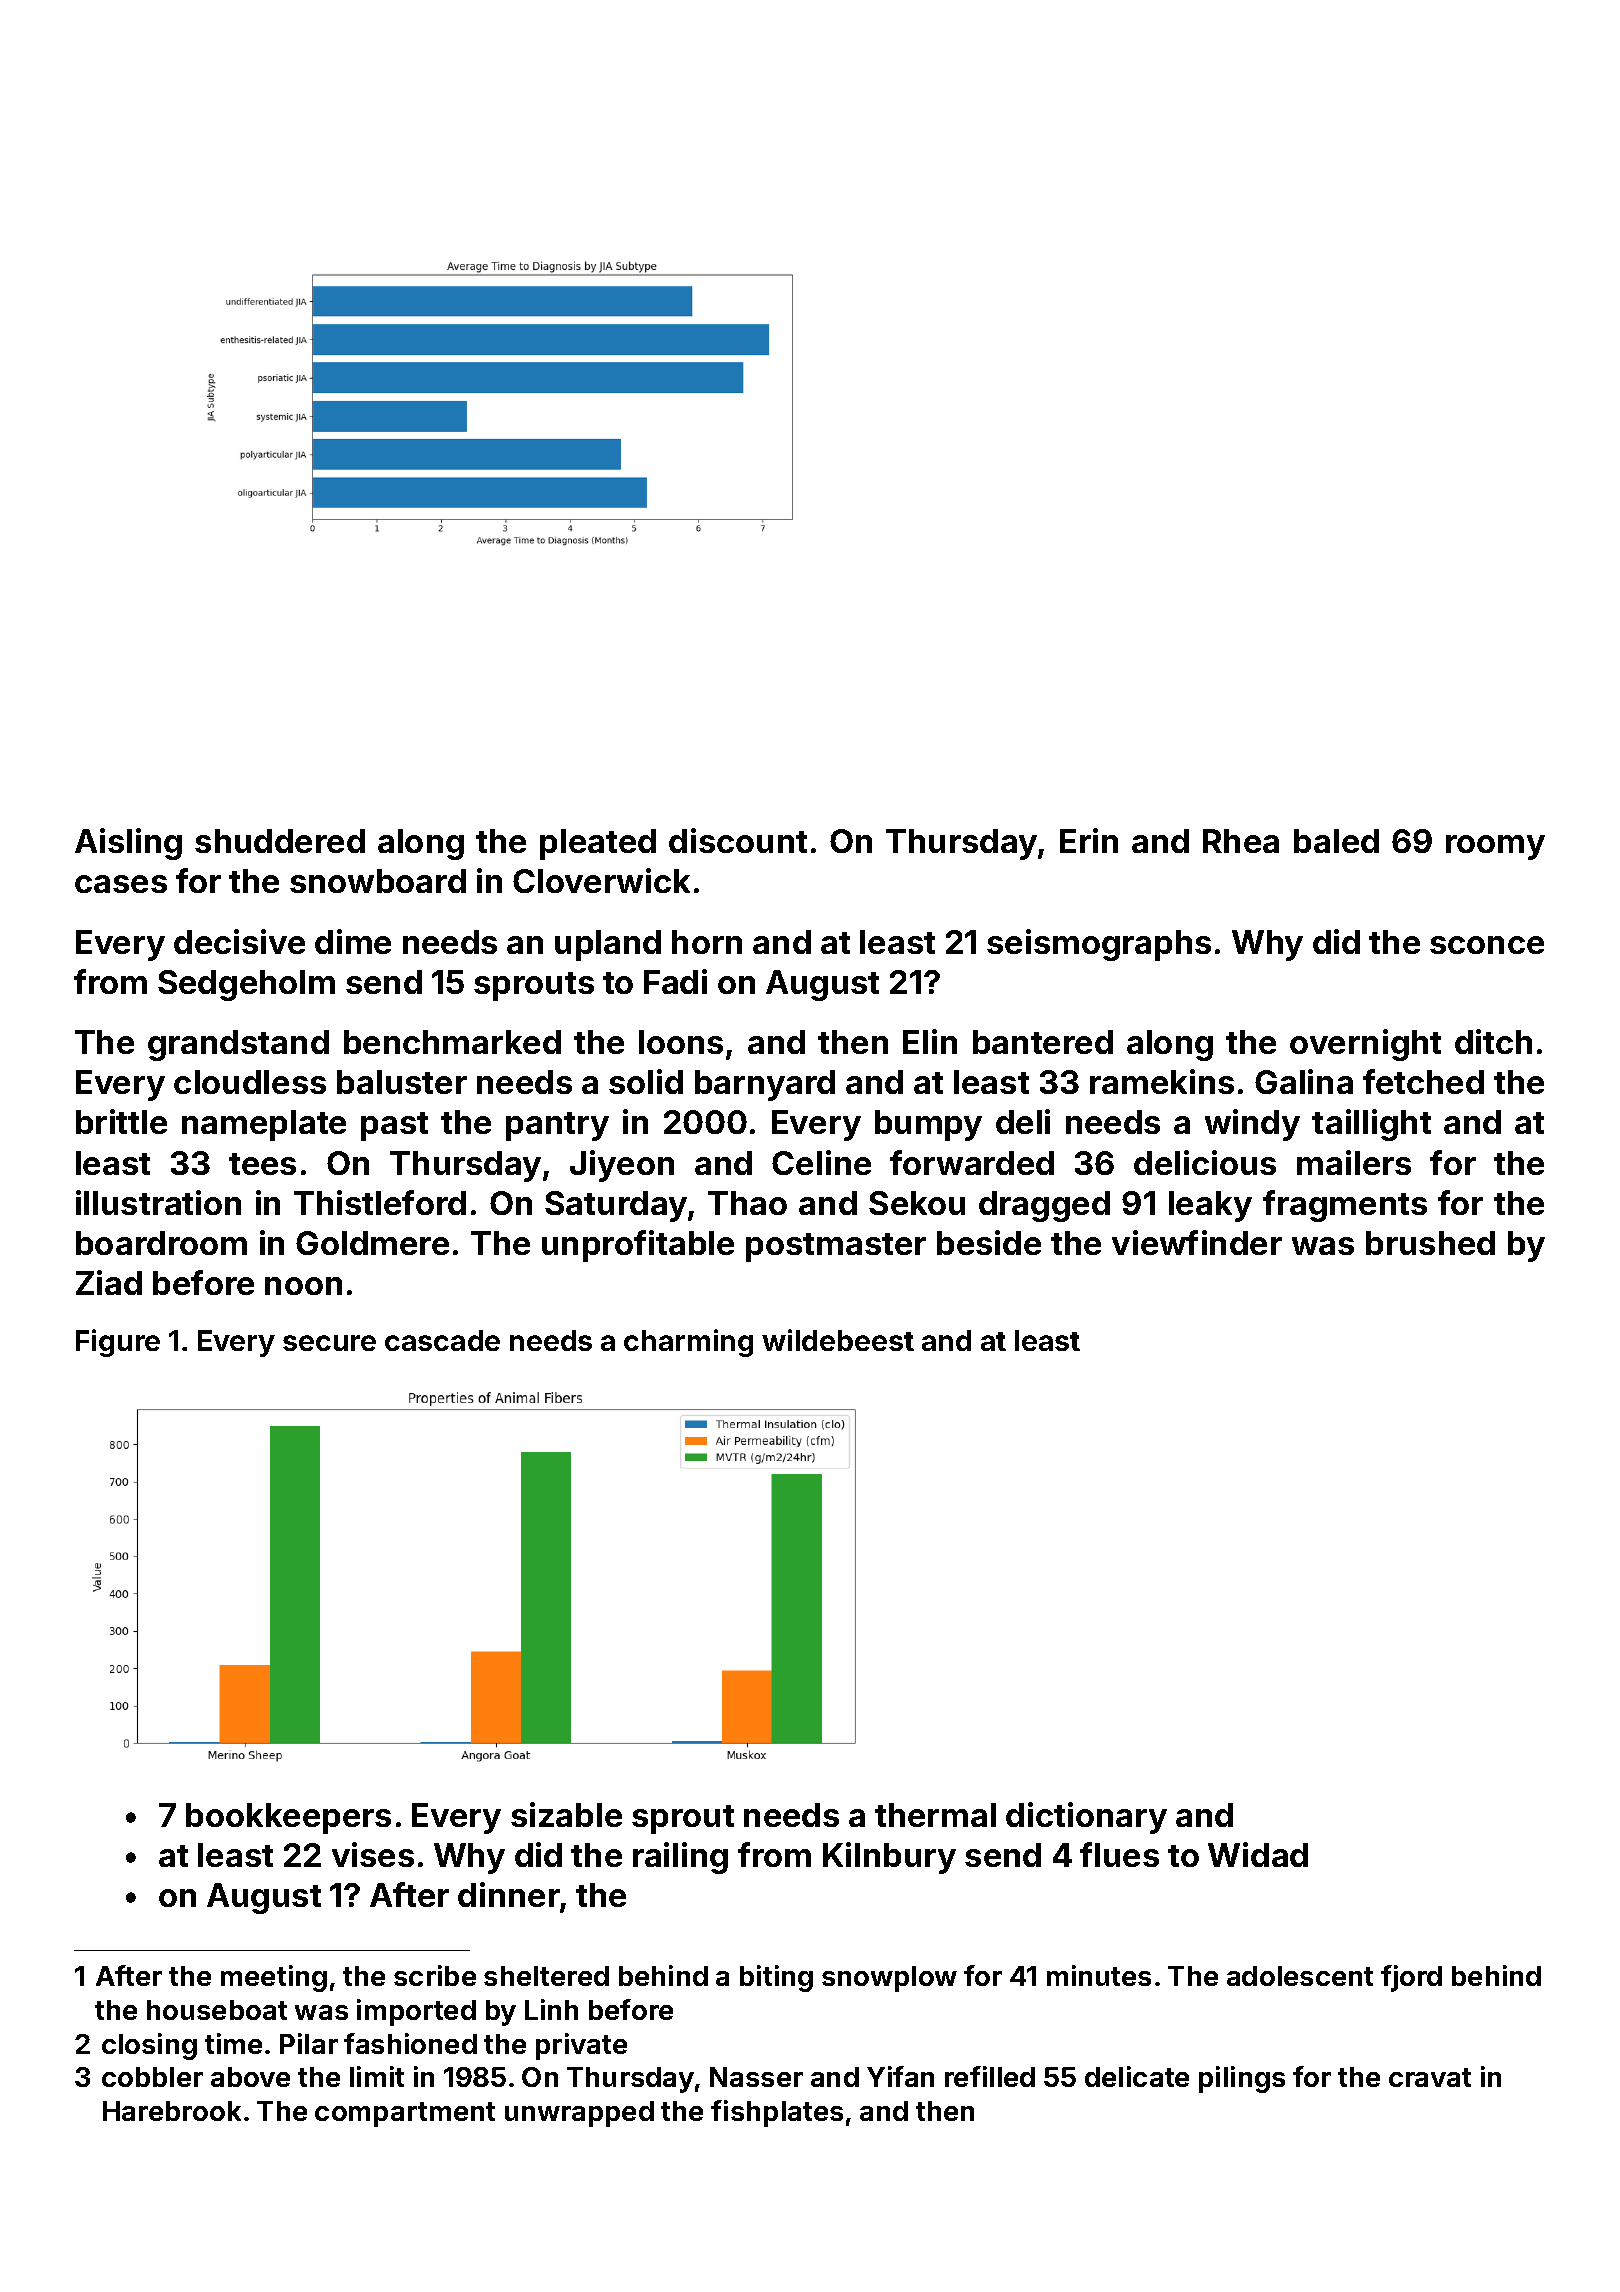 The height and width of the page is (2292, 1620). What do you see at coordinates (442, 1340) in the page?
I see `cascade` at bounding box center [442, 1340].
